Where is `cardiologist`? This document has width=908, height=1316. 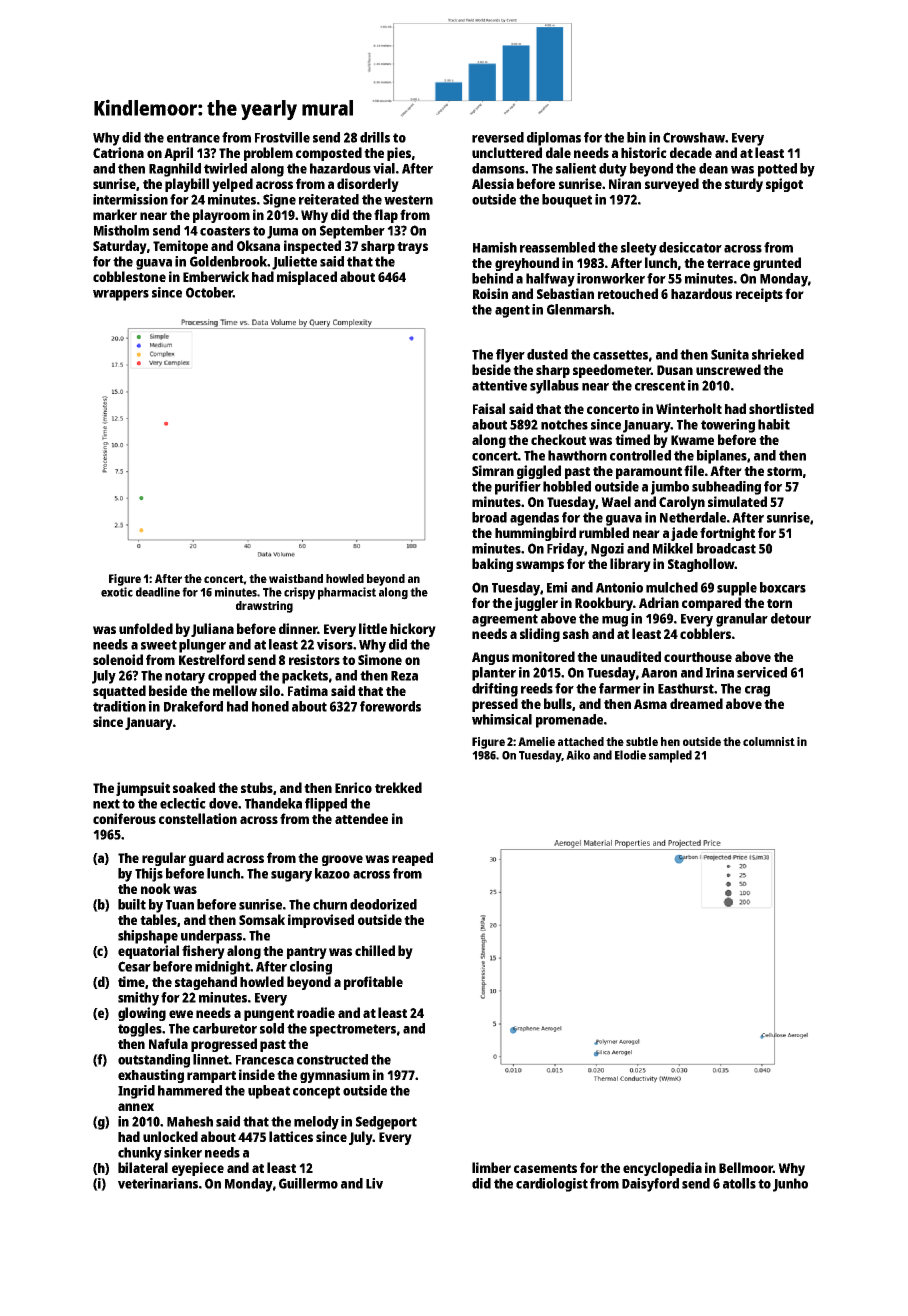
cardiologist is located at coordinates (552, 1185).
